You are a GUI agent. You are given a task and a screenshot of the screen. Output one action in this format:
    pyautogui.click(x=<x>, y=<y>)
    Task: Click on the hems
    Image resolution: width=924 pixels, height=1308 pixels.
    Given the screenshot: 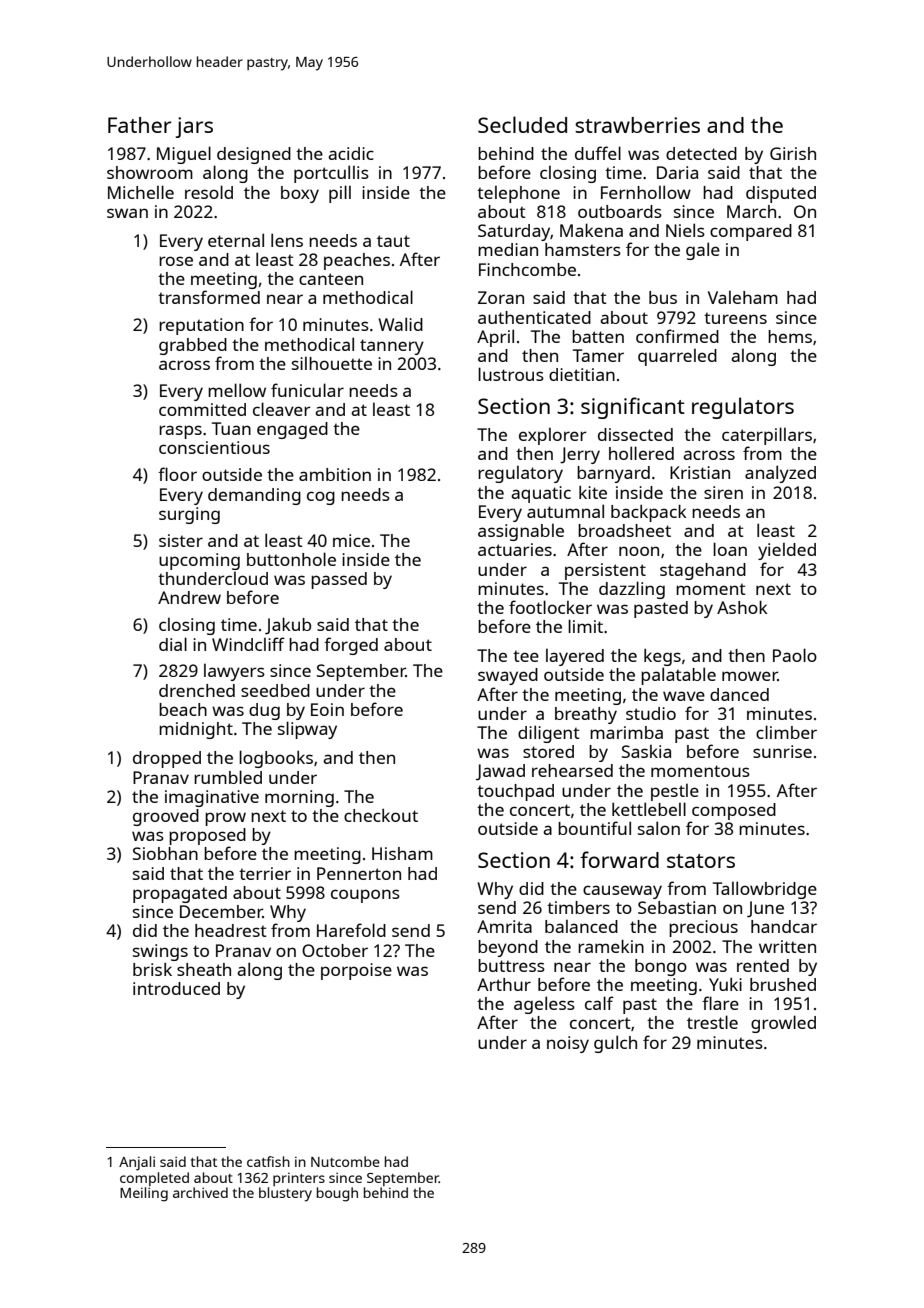 What is the action you would take?
    pyautogui.click(x=790, y=336)
